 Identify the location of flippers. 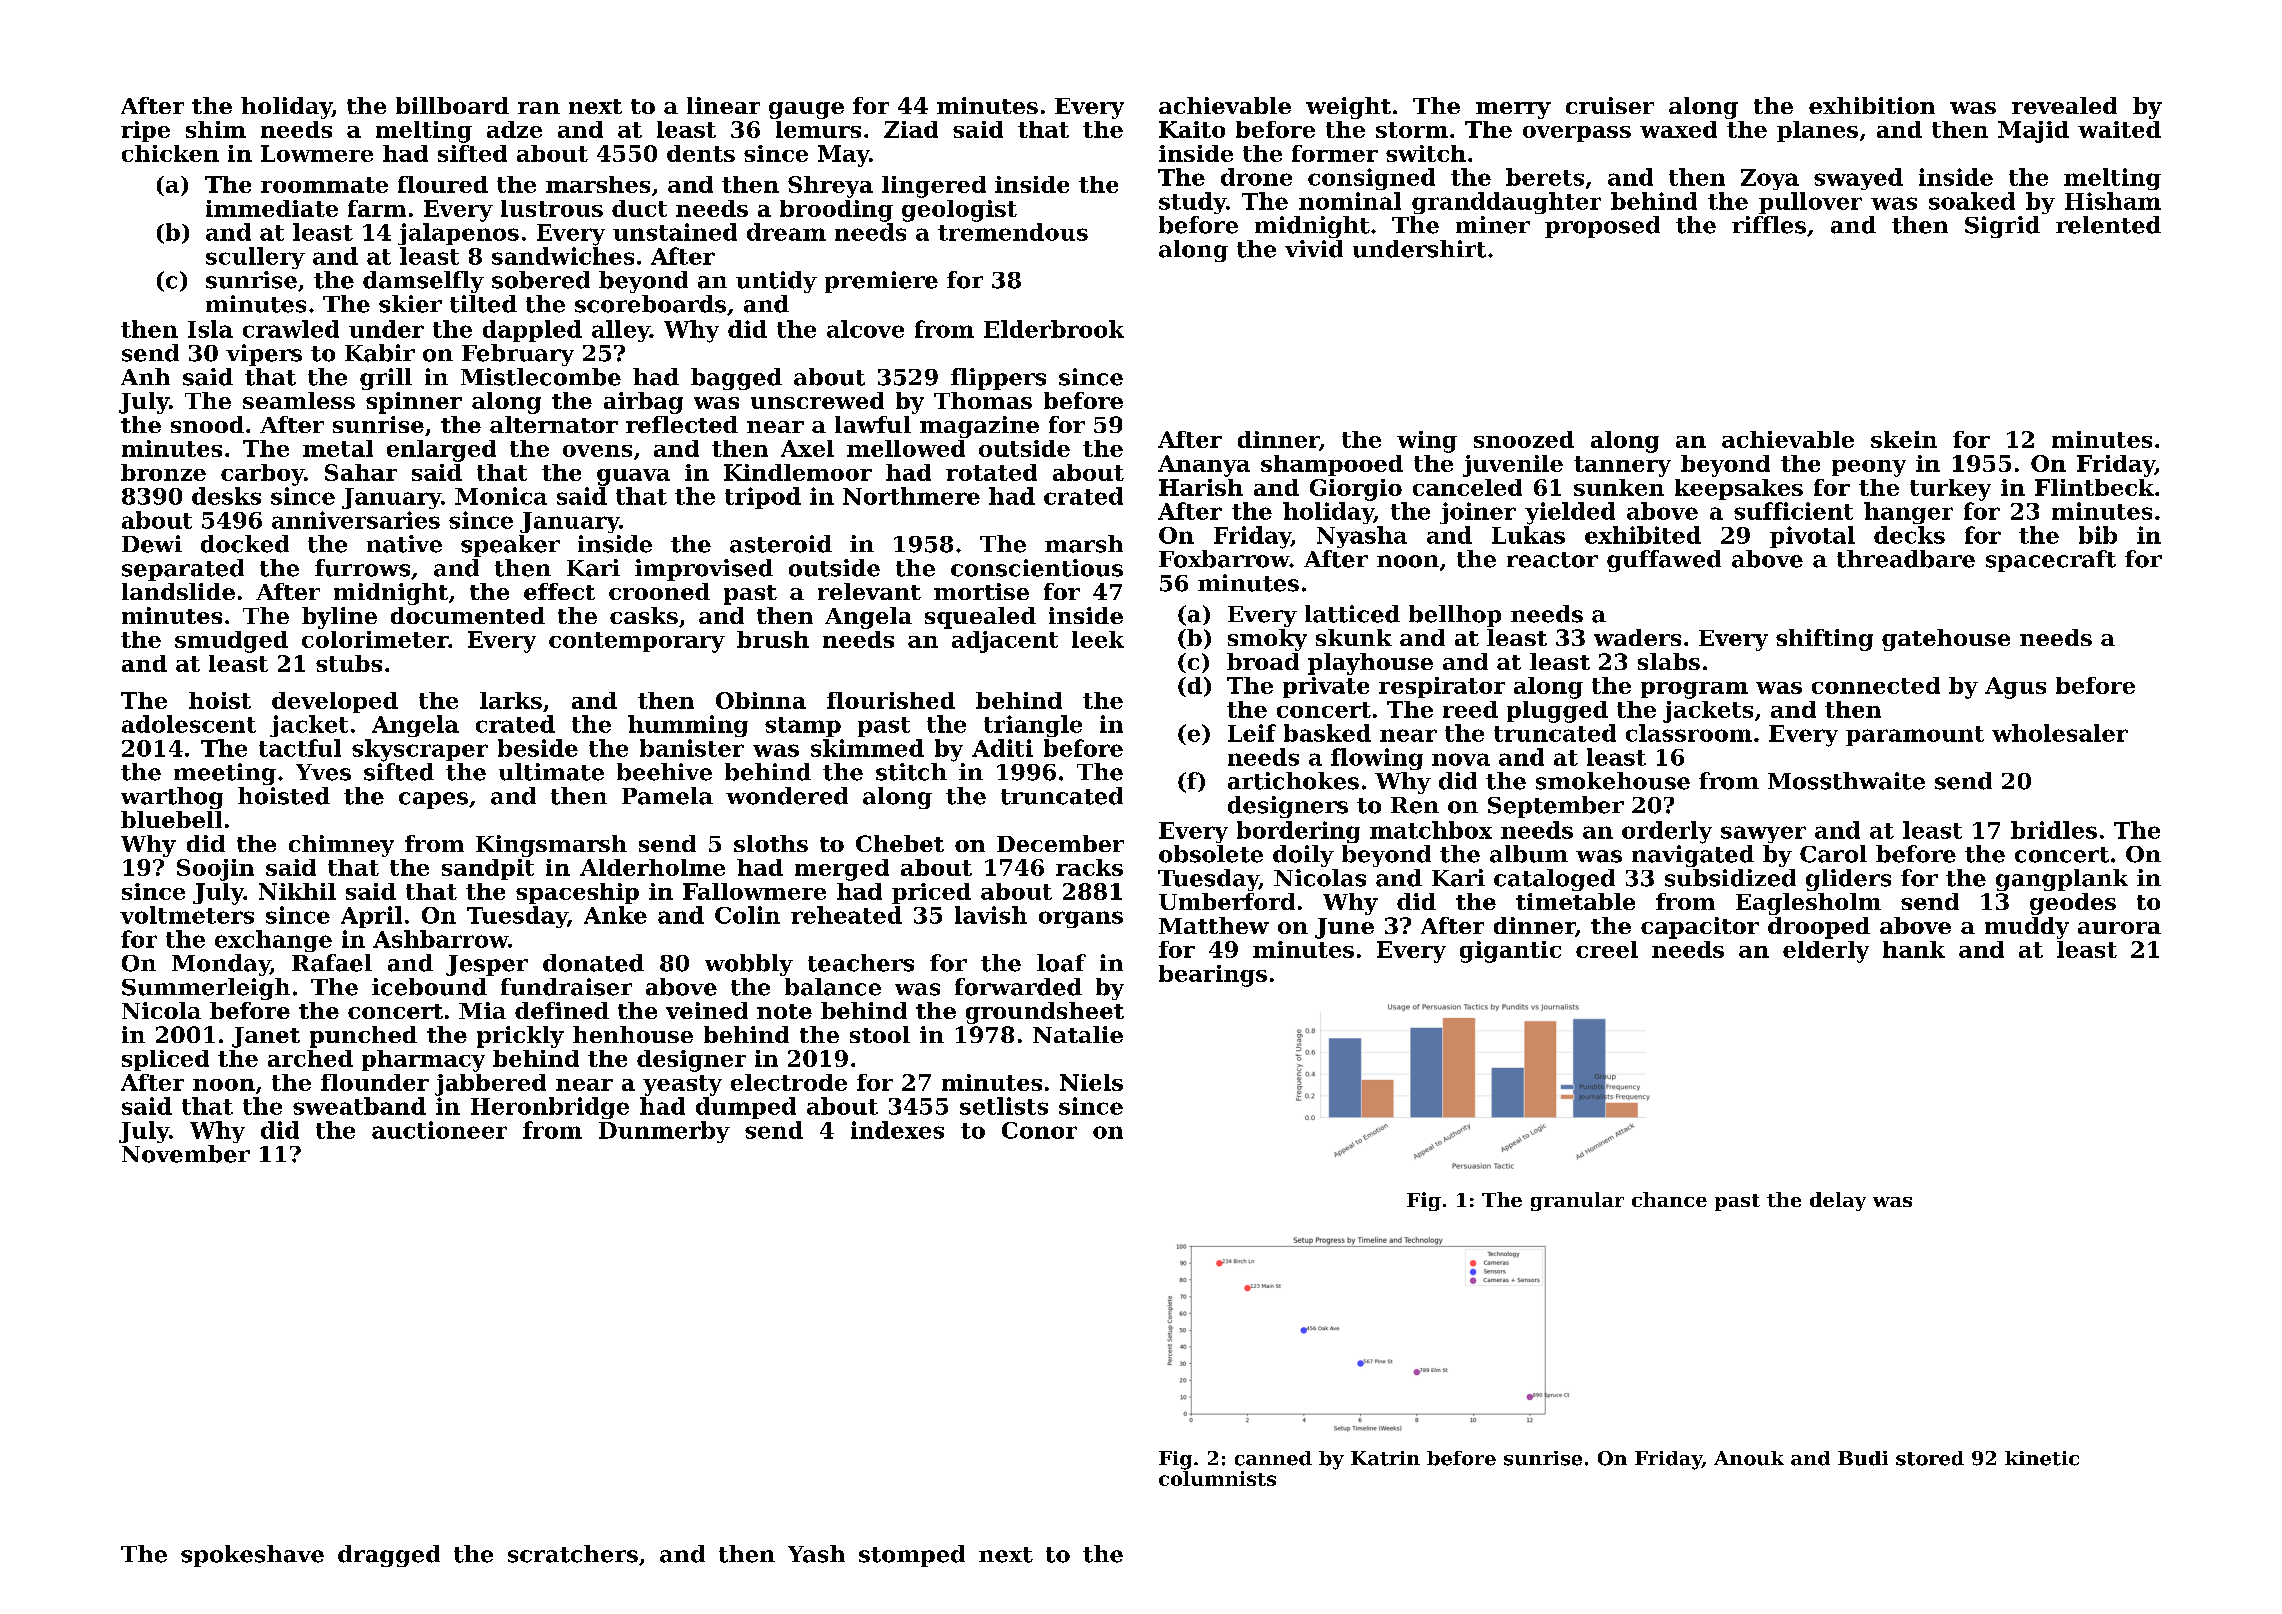
(998, 379).
